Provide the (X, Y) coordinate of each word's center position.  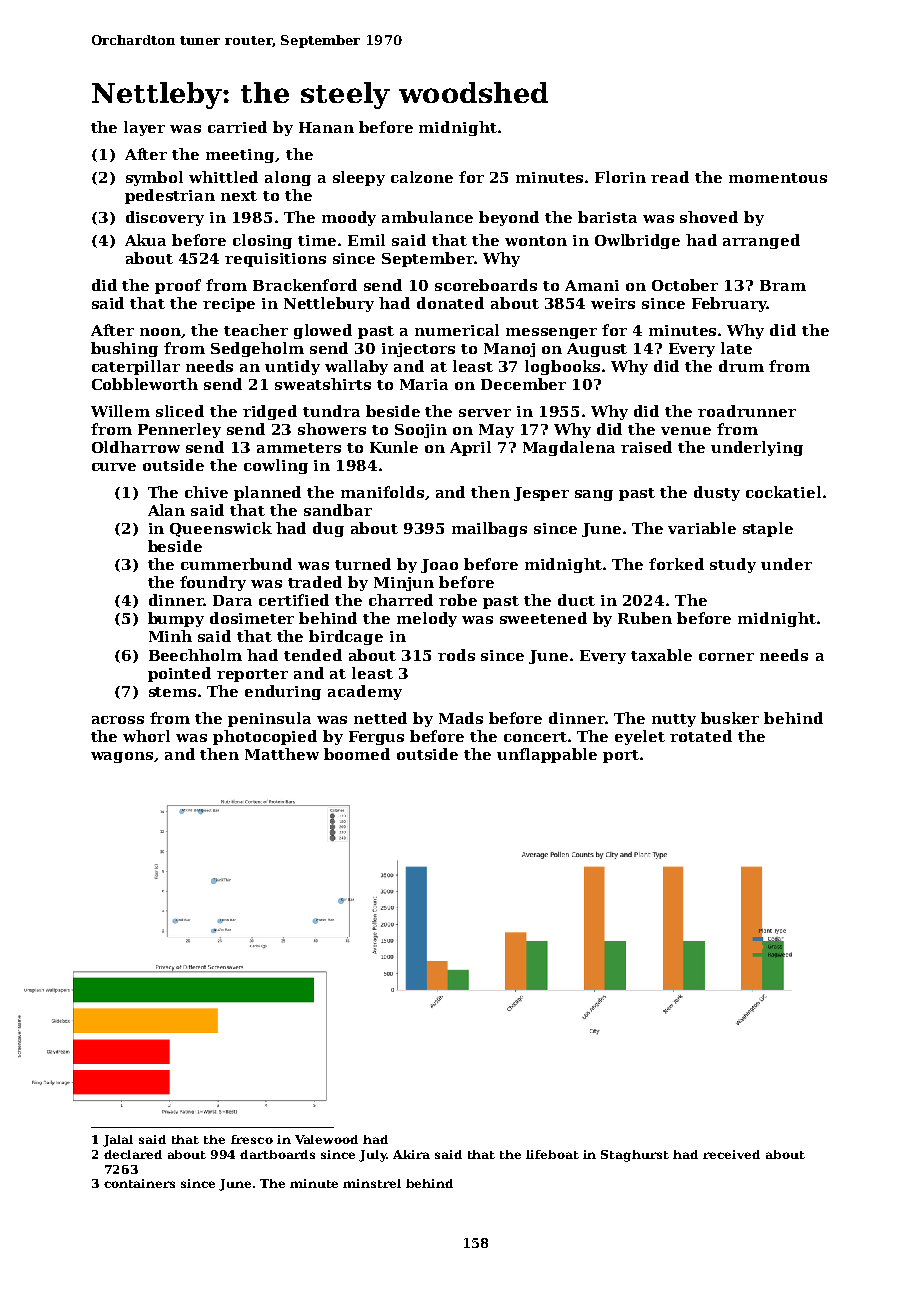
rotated (701, 736)
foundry (213, 583)
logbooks (562, 367)
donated (450, 303)
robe (458, 600)
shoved (709, 217)
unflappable (547, 755)
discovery (165, 218)
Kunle (394, 447)
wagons (122, 757)
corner (726, 657)
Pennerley (179, 430)
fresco (252, 1139)
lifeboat (552, 1154)
